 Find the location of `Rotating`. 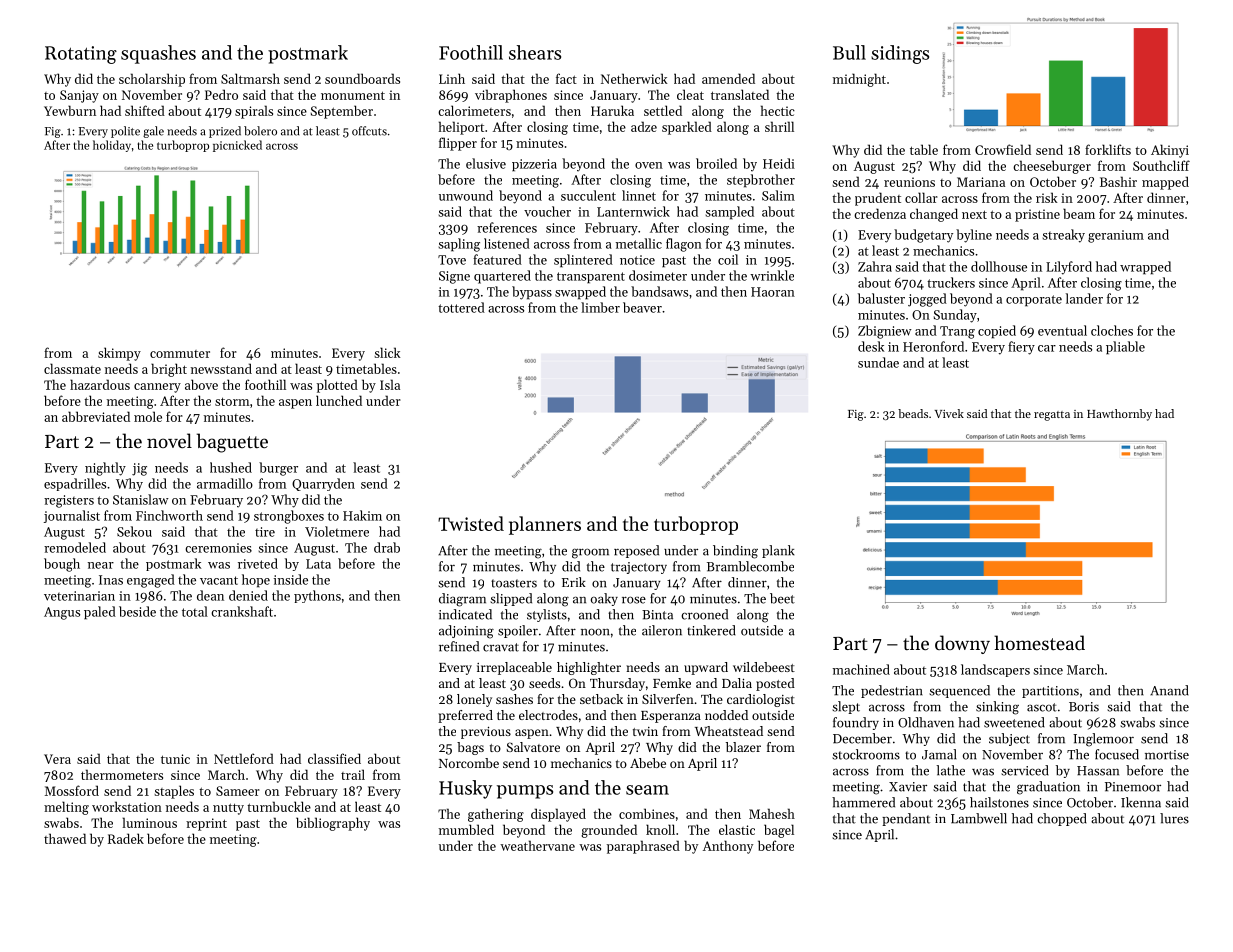

Rotating is located at coordinates (81, 55).
